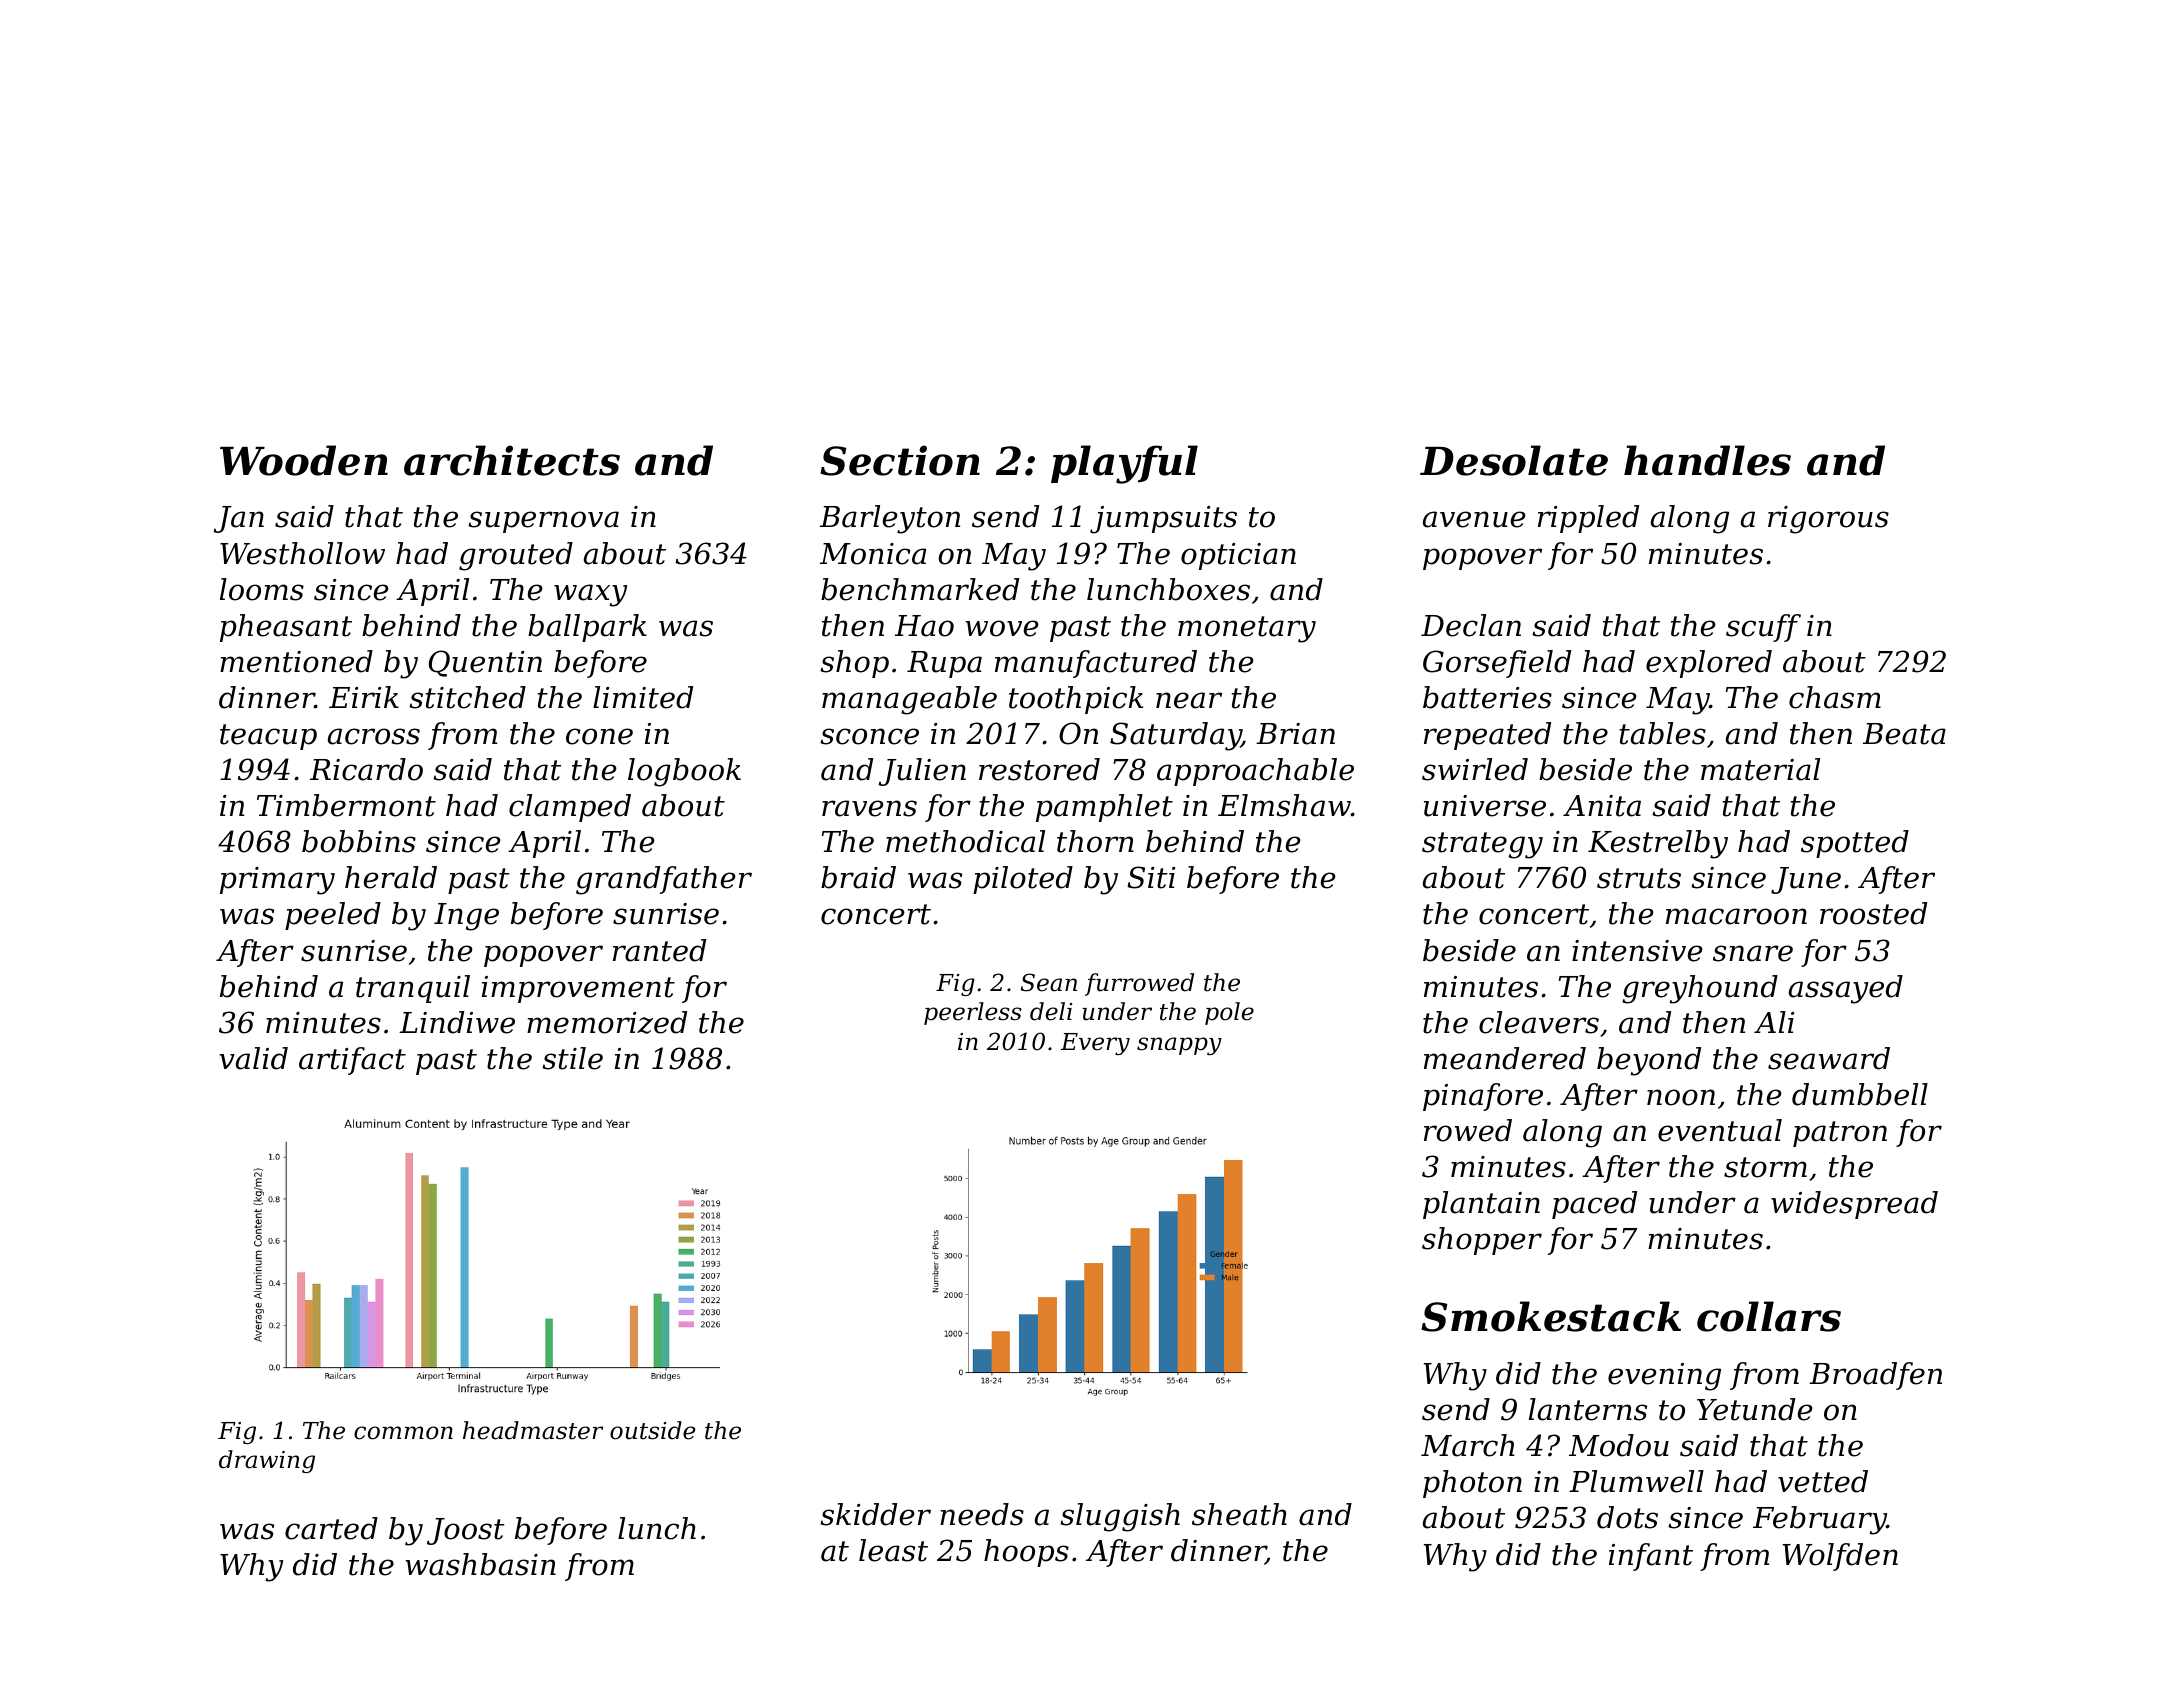 Image resolution: width=2178 pixels, height=1683 pixels. I want to click on Section, so click(900, 460).
